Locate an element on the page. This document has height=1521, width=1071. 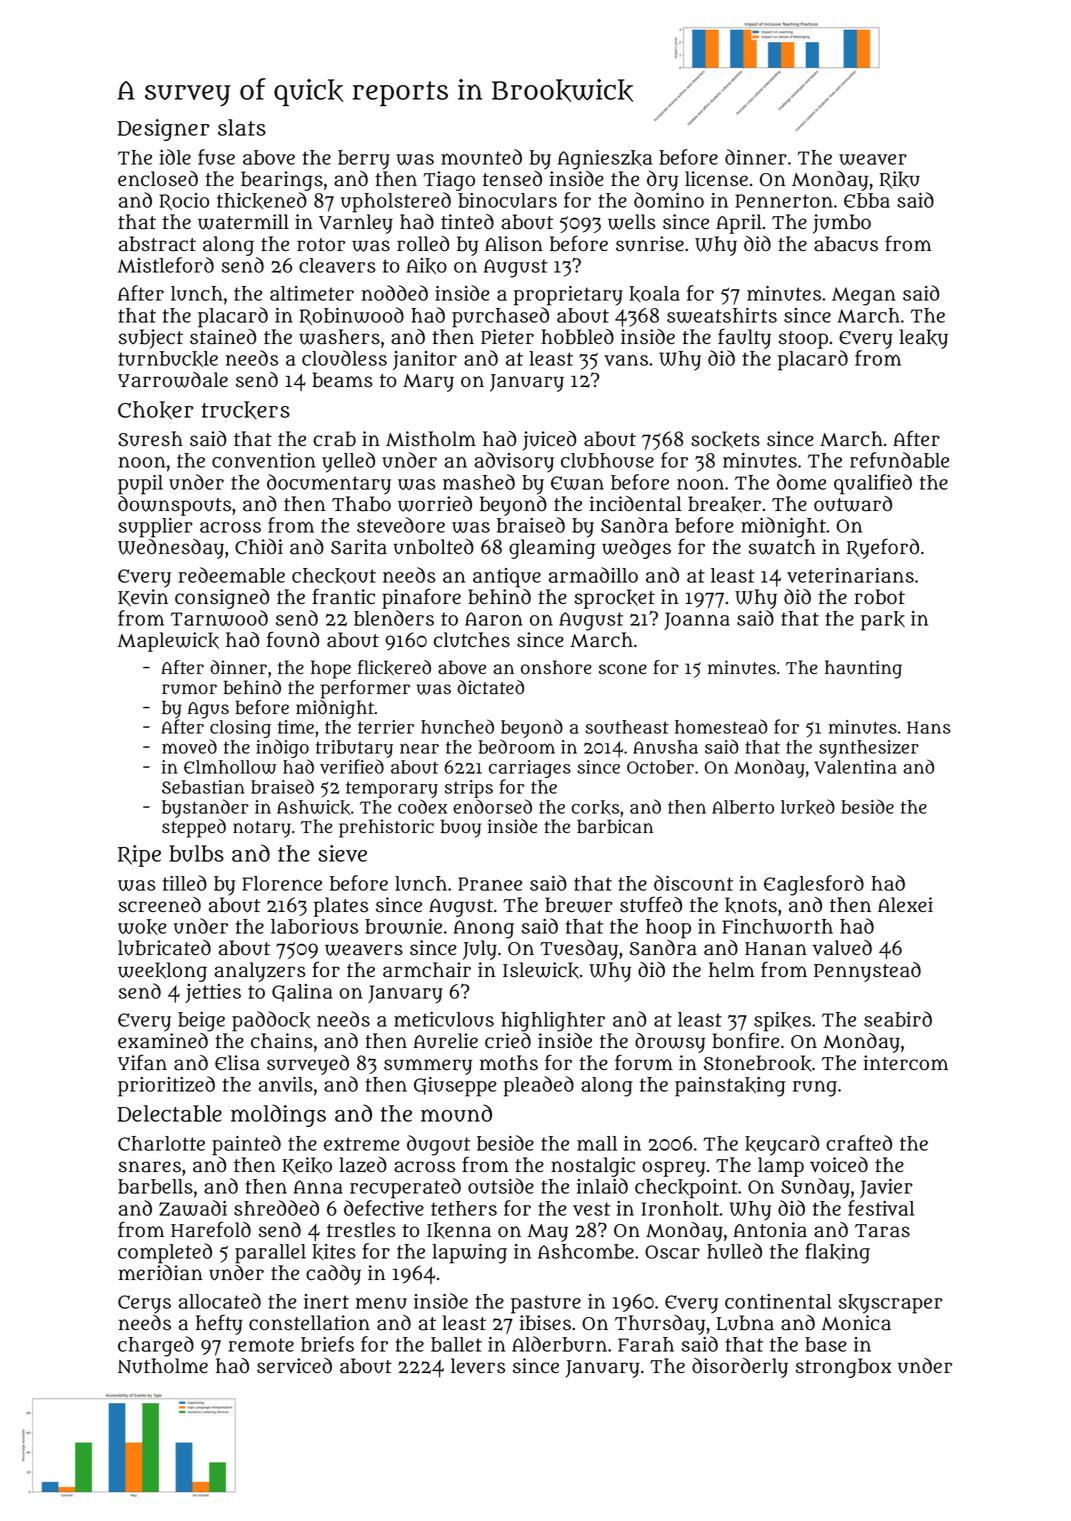
license is located at coordinates (716, 179).
